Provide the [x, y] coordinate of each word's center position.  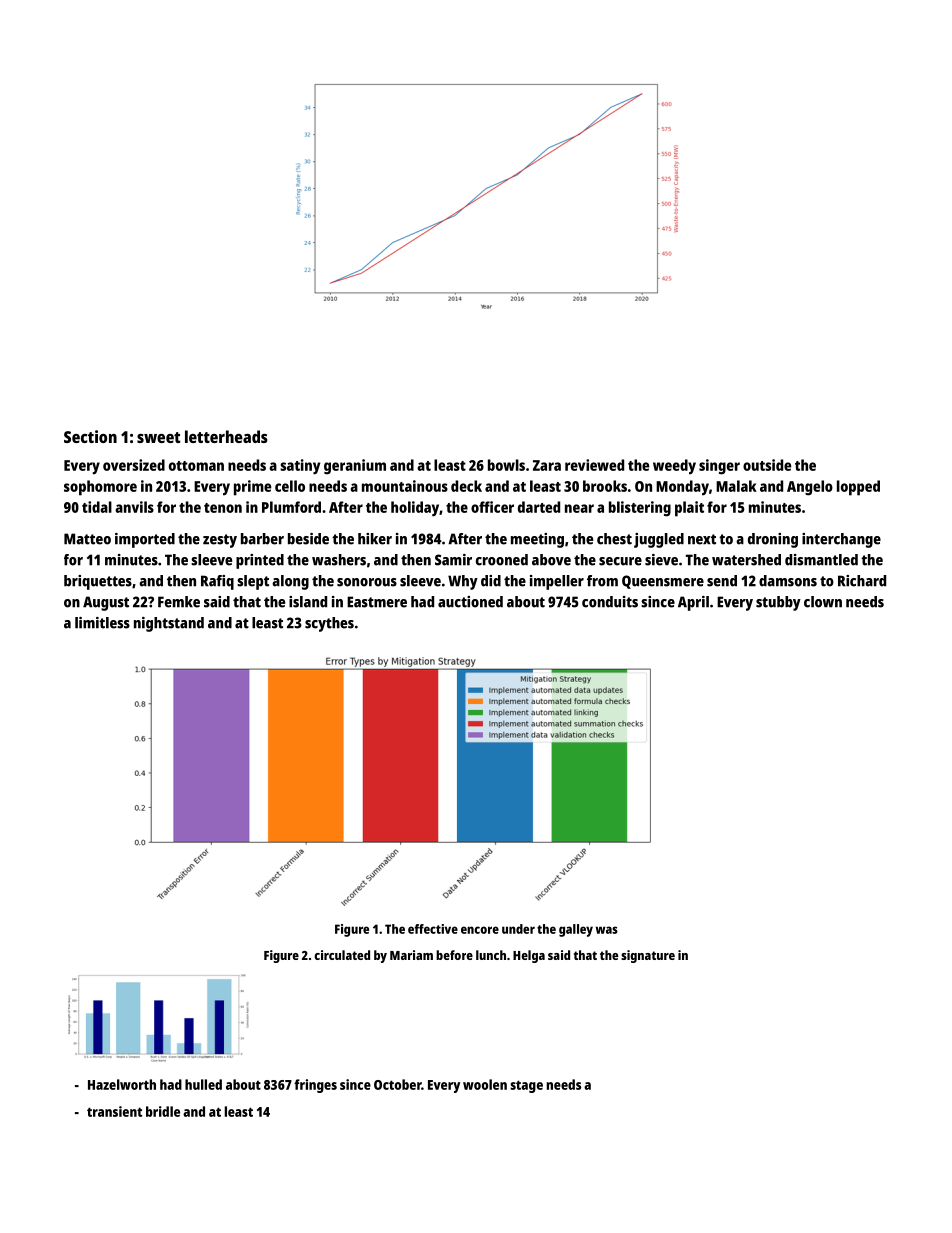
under [518, 929]
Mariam [411, 955]
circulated [342, 955]
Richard [862, 581]
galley [576, 930]
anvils [134, 507]
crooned [502, 560]
